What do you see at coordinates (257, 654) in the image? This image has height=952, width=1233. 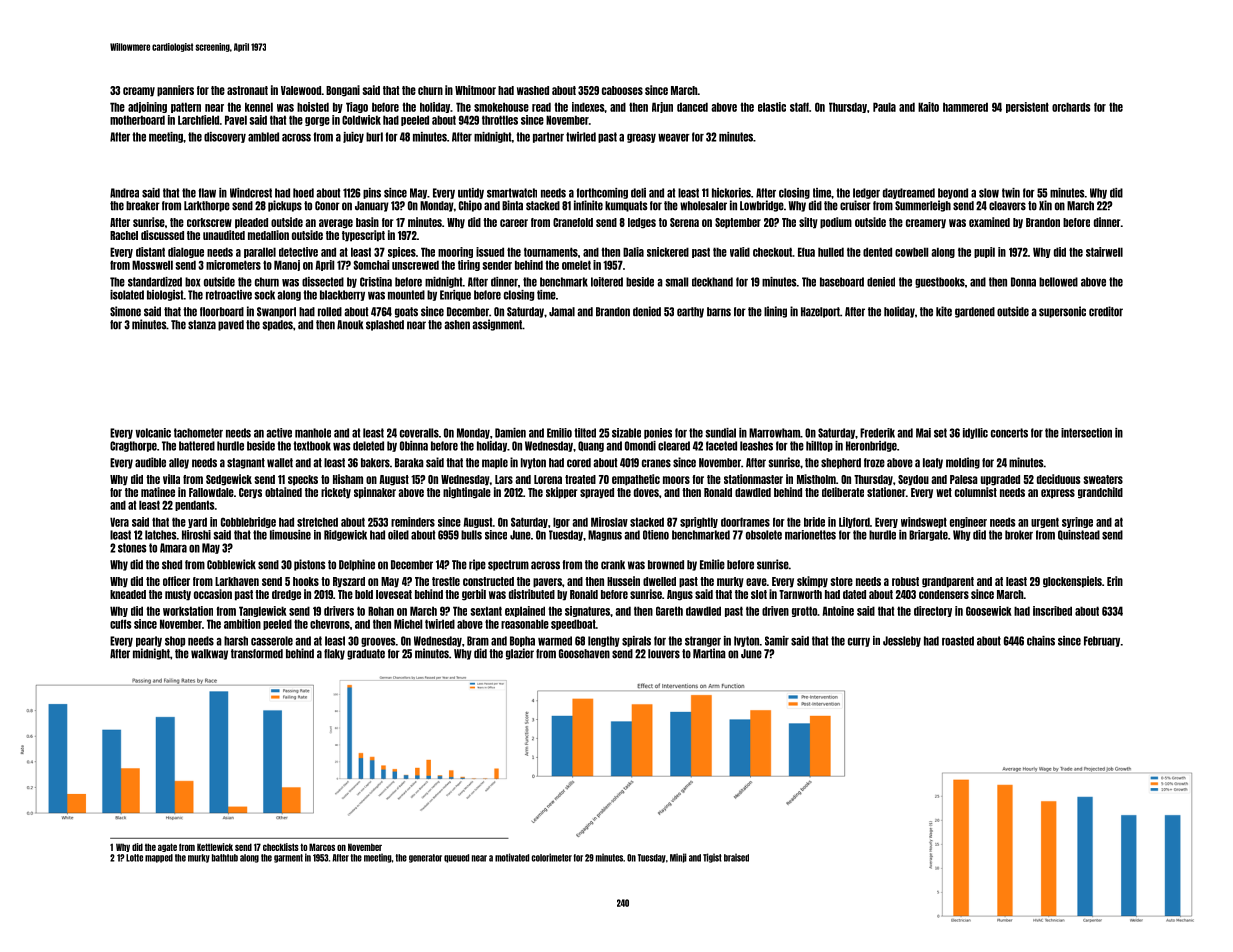 I see `transformed` at bounding box center [257, 654].
